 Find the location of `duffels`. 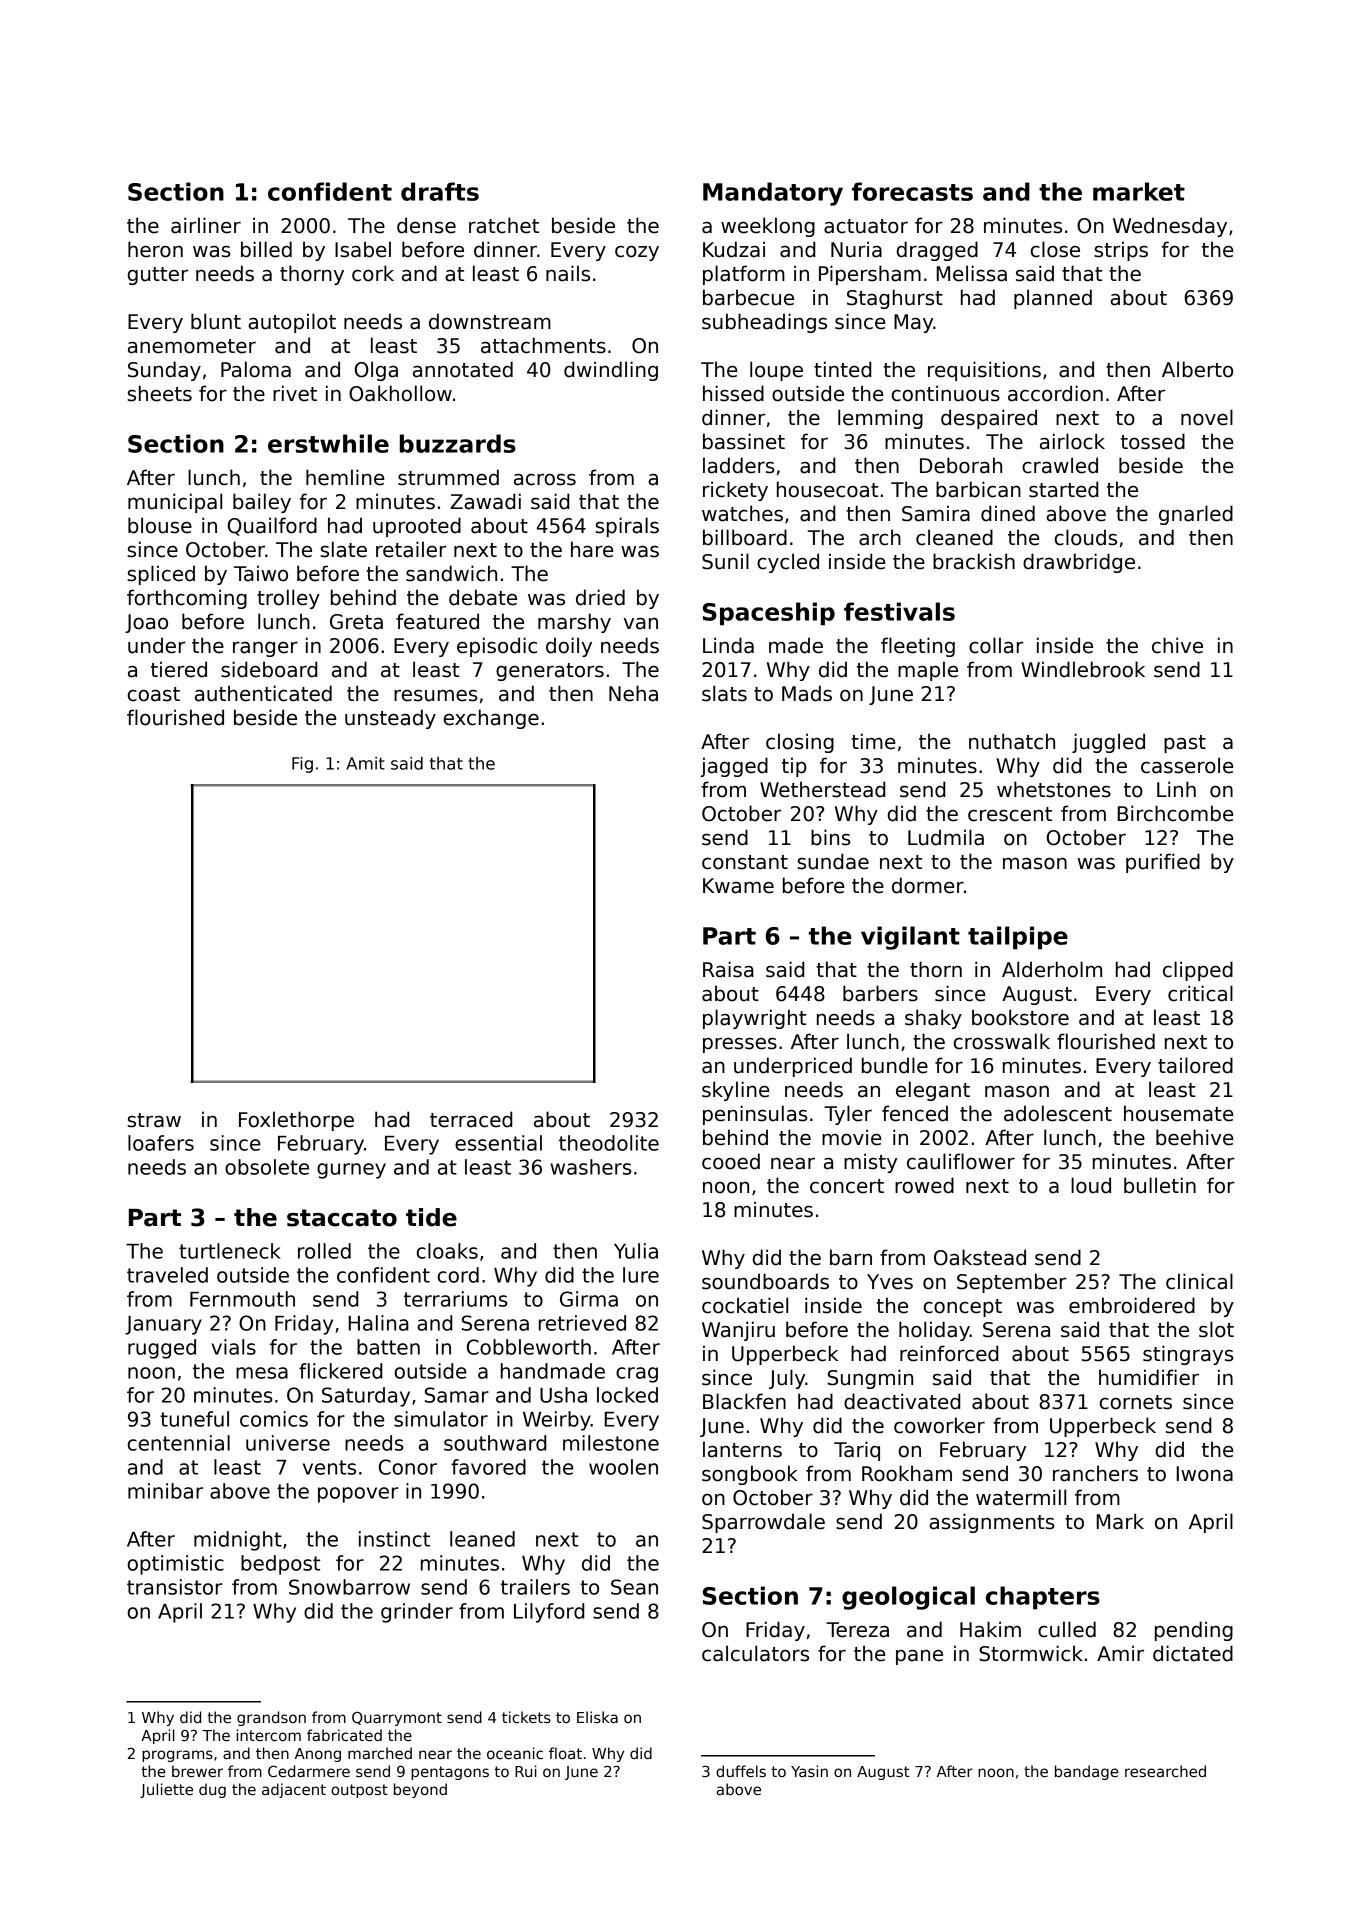

duffels is located at coordinates (741, 1771).
